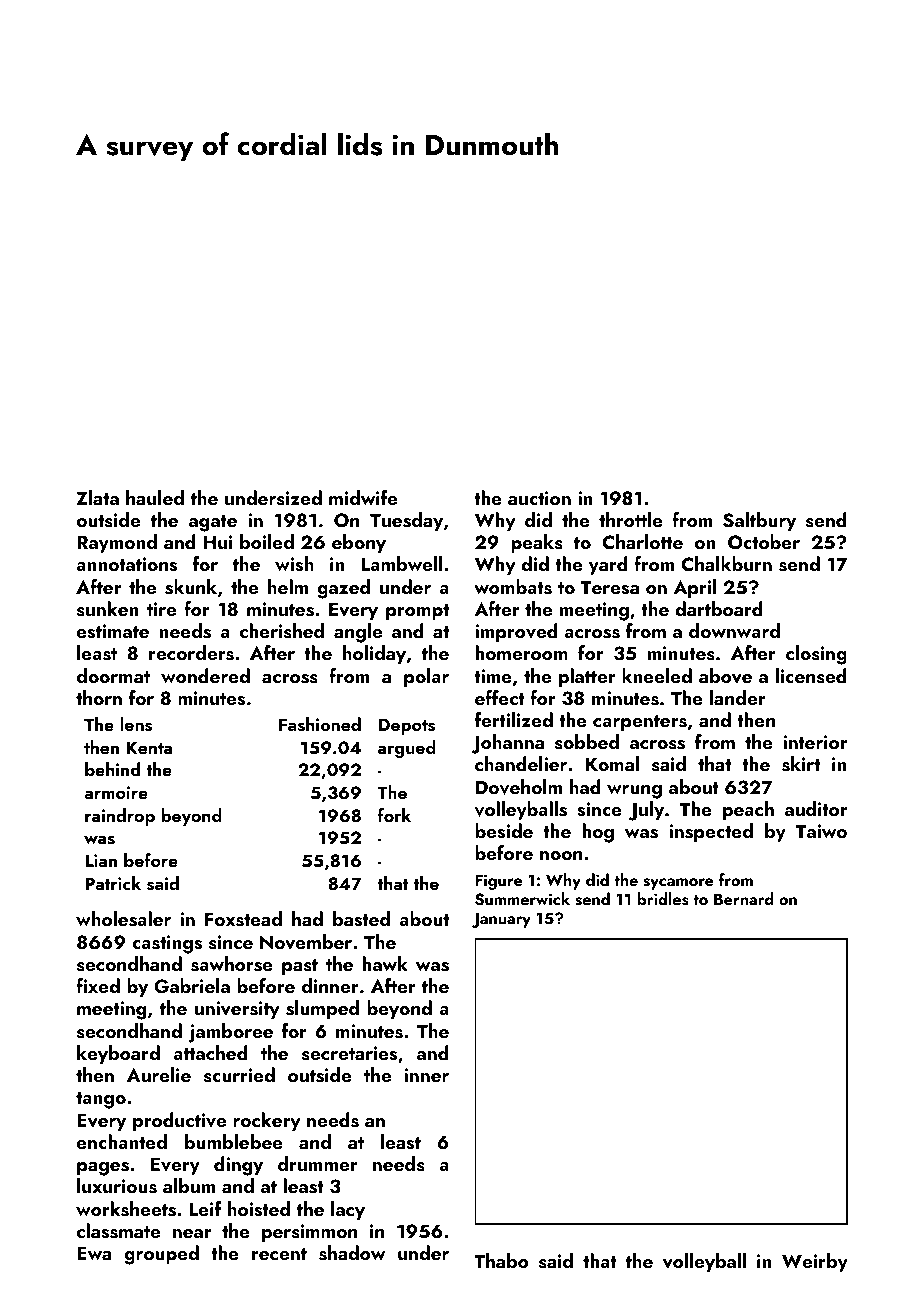  I want to click on sycamore, so click(678, 884).
